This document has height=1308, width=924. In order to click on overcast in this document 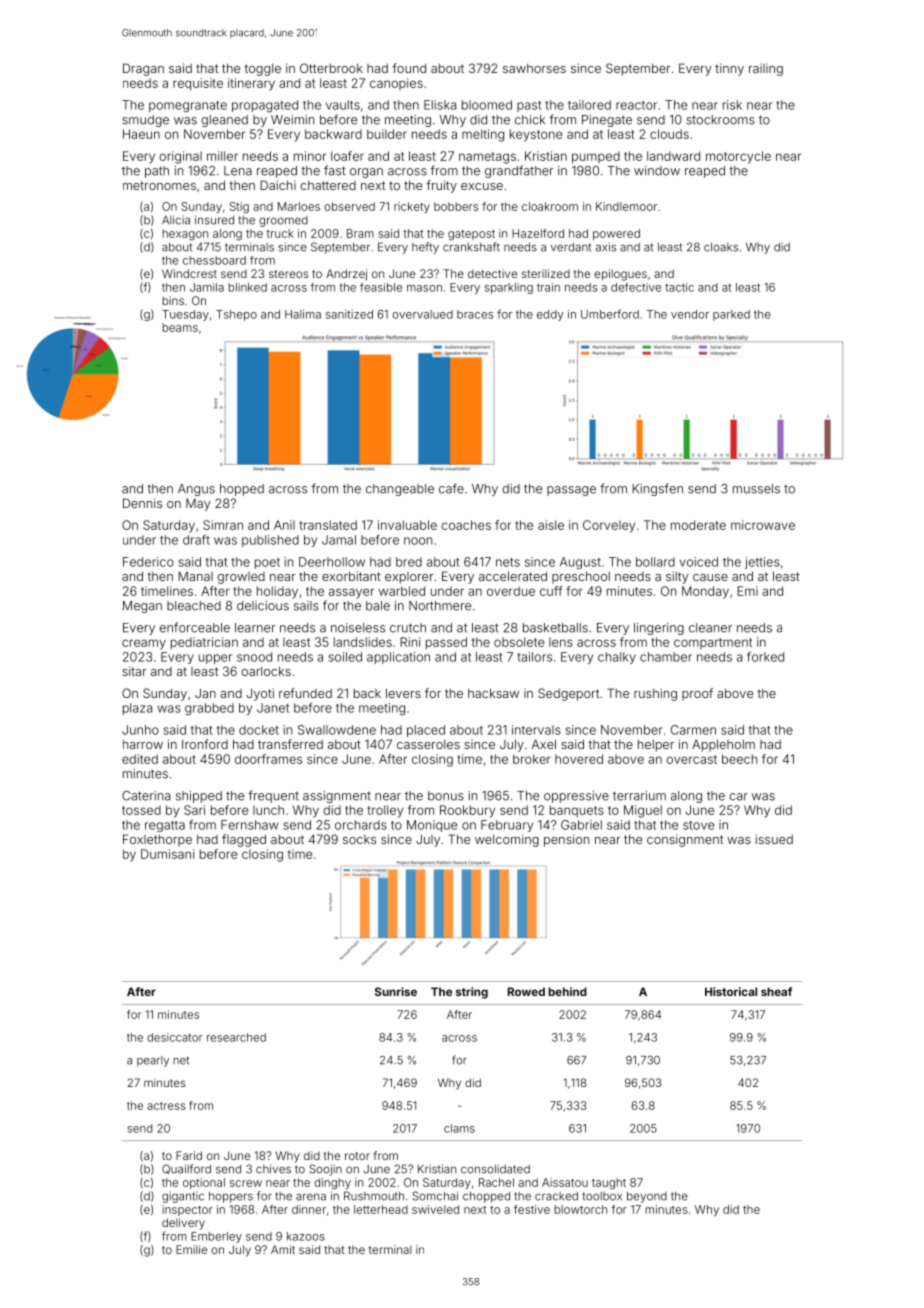, I will do `click(691, 759)`.
